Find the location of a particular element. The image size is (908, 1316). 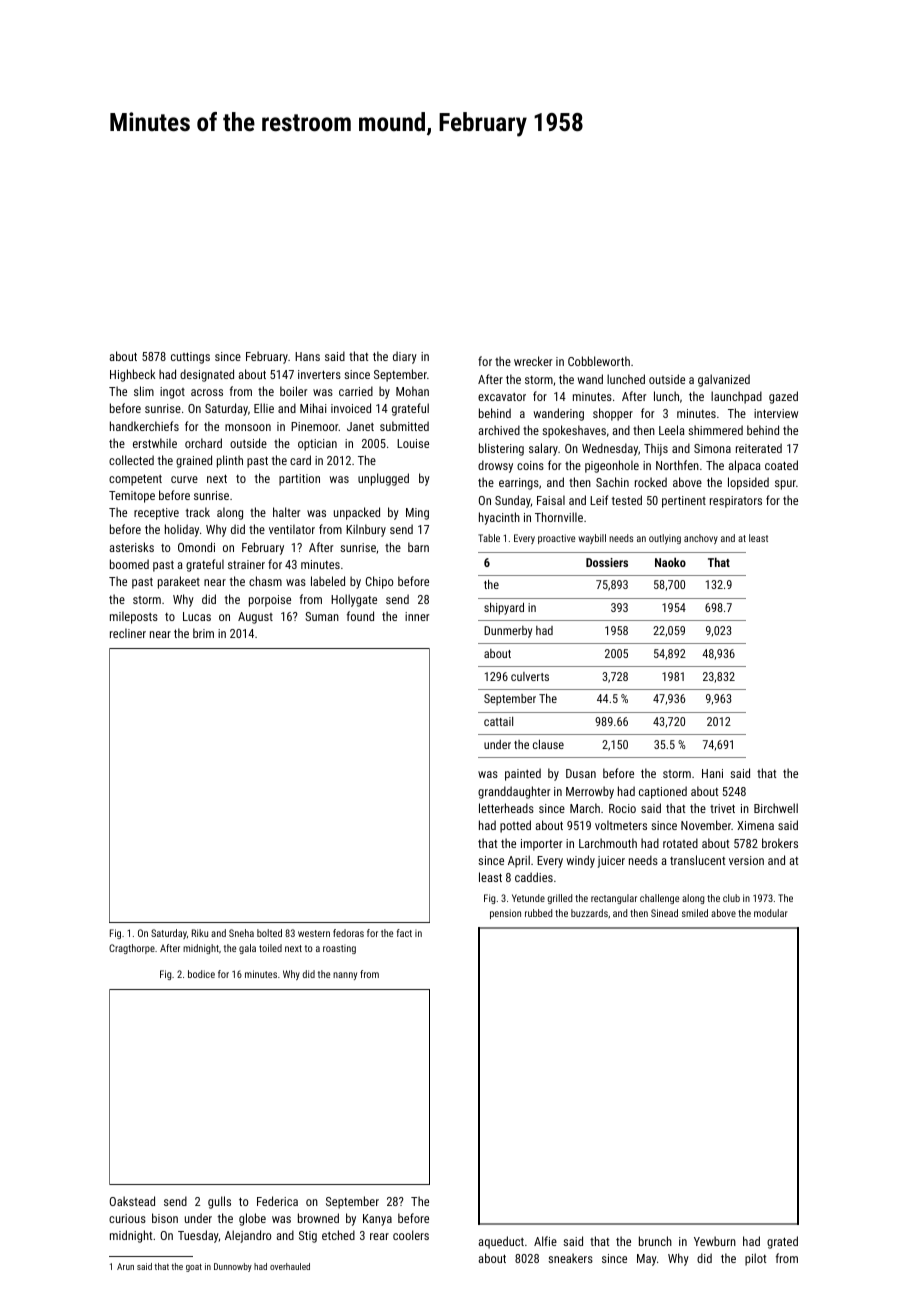

brim is located at coordinates (203, 633).
